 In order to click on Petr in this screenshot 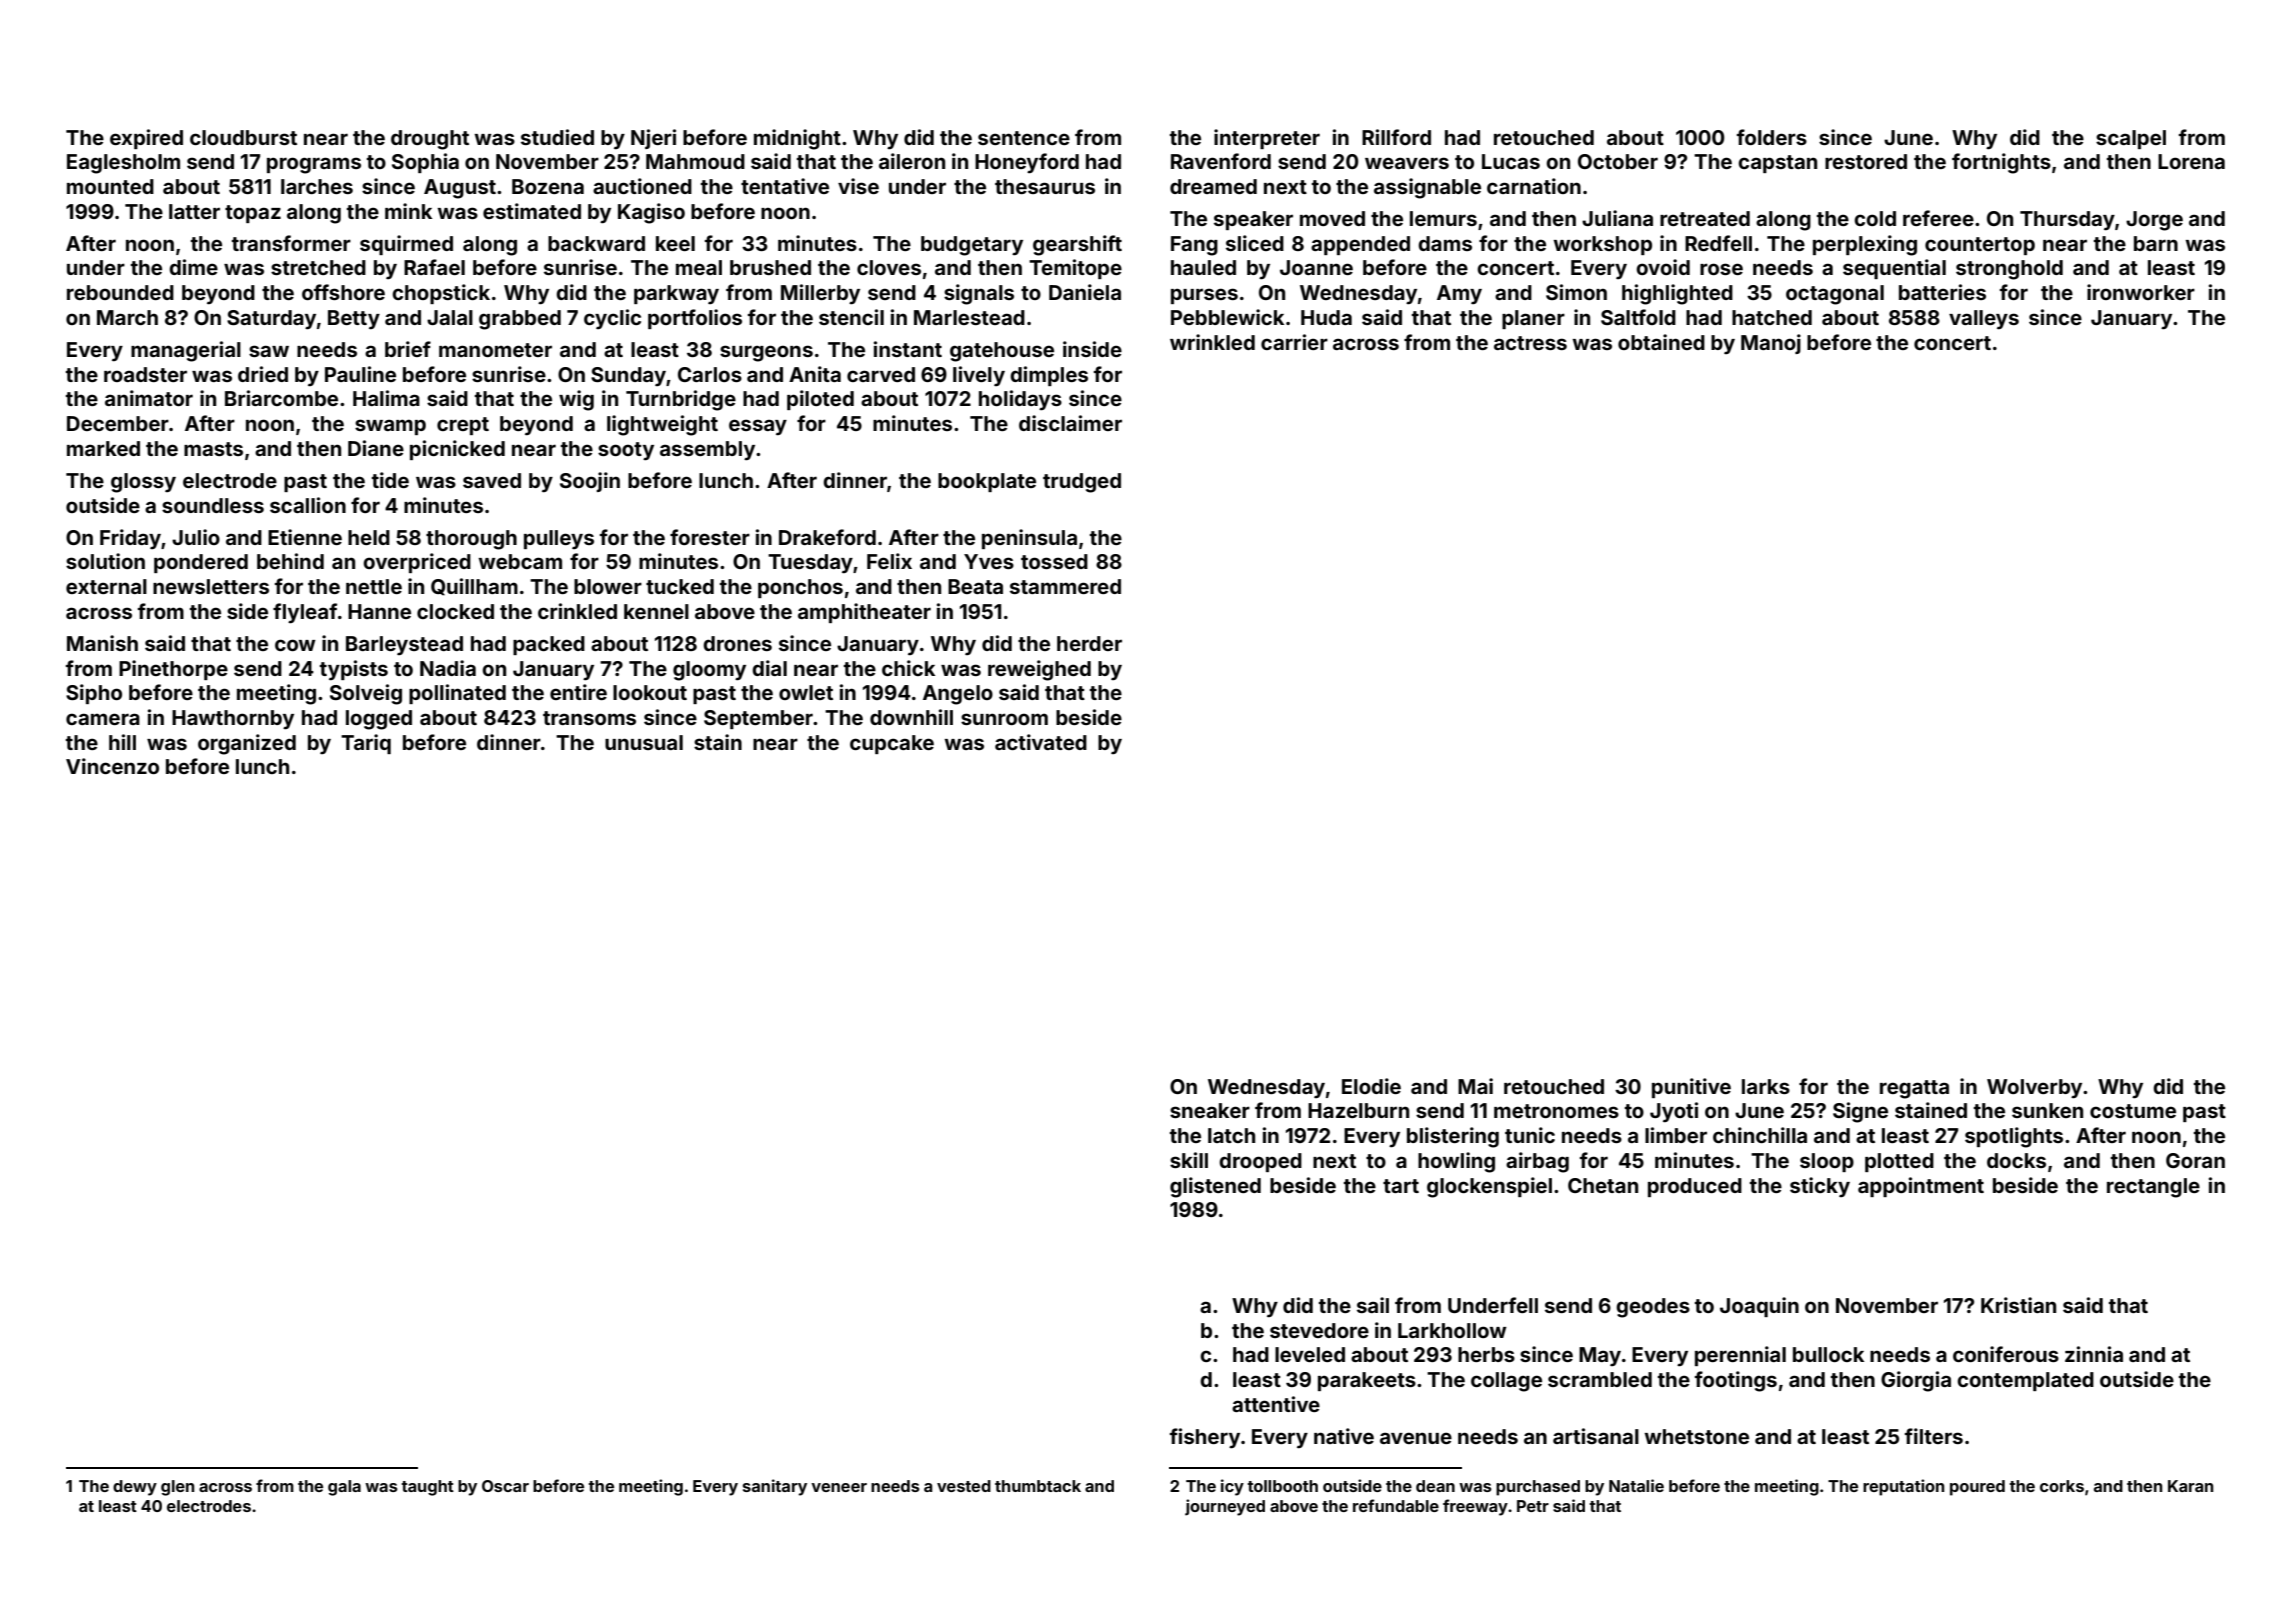, I will do `click(1533, 1506)`.
